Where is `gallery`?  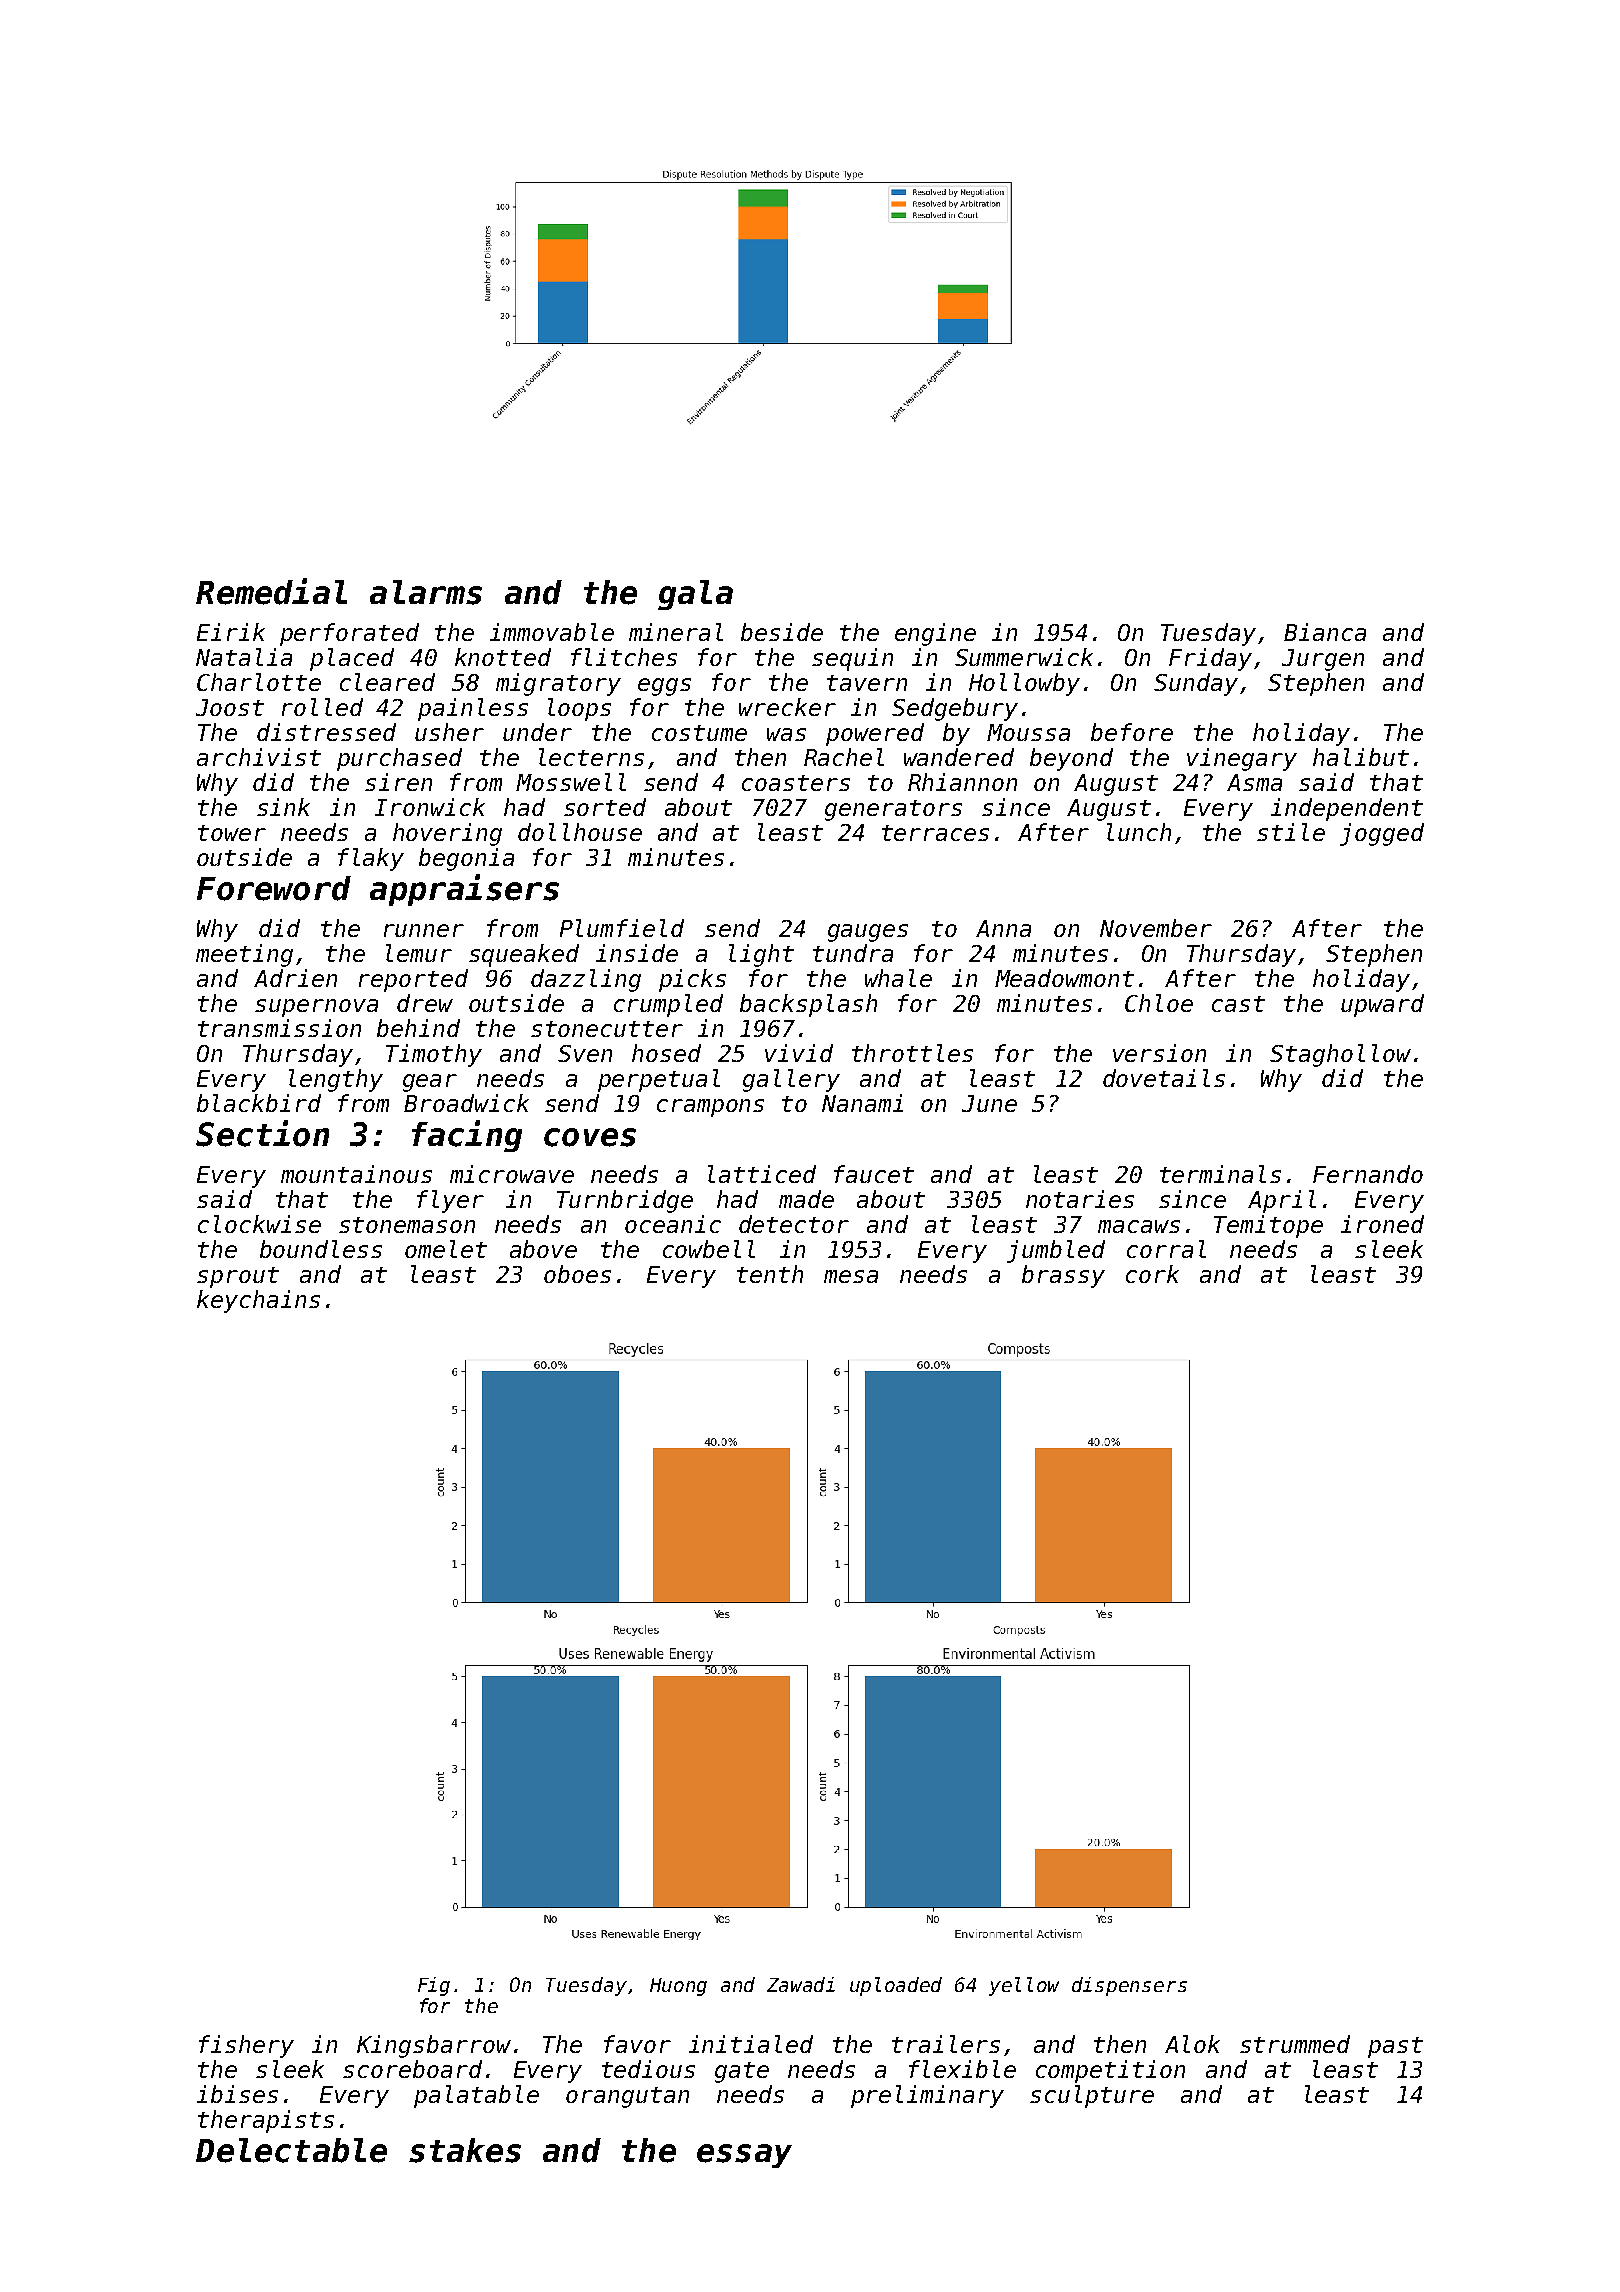 gallery is located at coordinates (791, 1080).
